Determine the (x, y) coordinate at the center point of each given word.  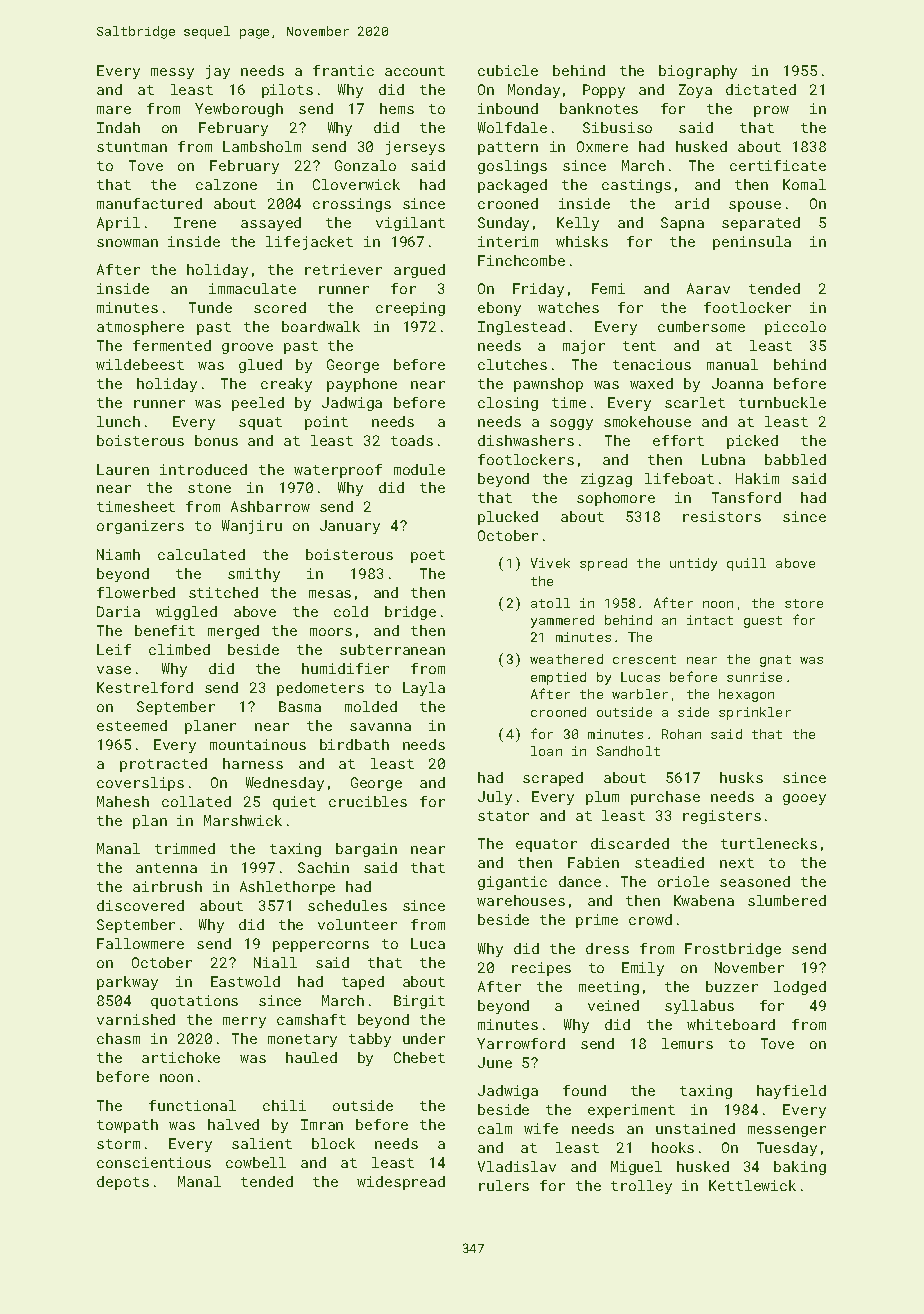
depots (123, 1183)
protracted (163, 765)
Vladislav (517, 1166)
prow (771, 111)
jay (218, 72)
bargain (366, 850)
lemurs (687, 1043)
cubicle (508, 70)
